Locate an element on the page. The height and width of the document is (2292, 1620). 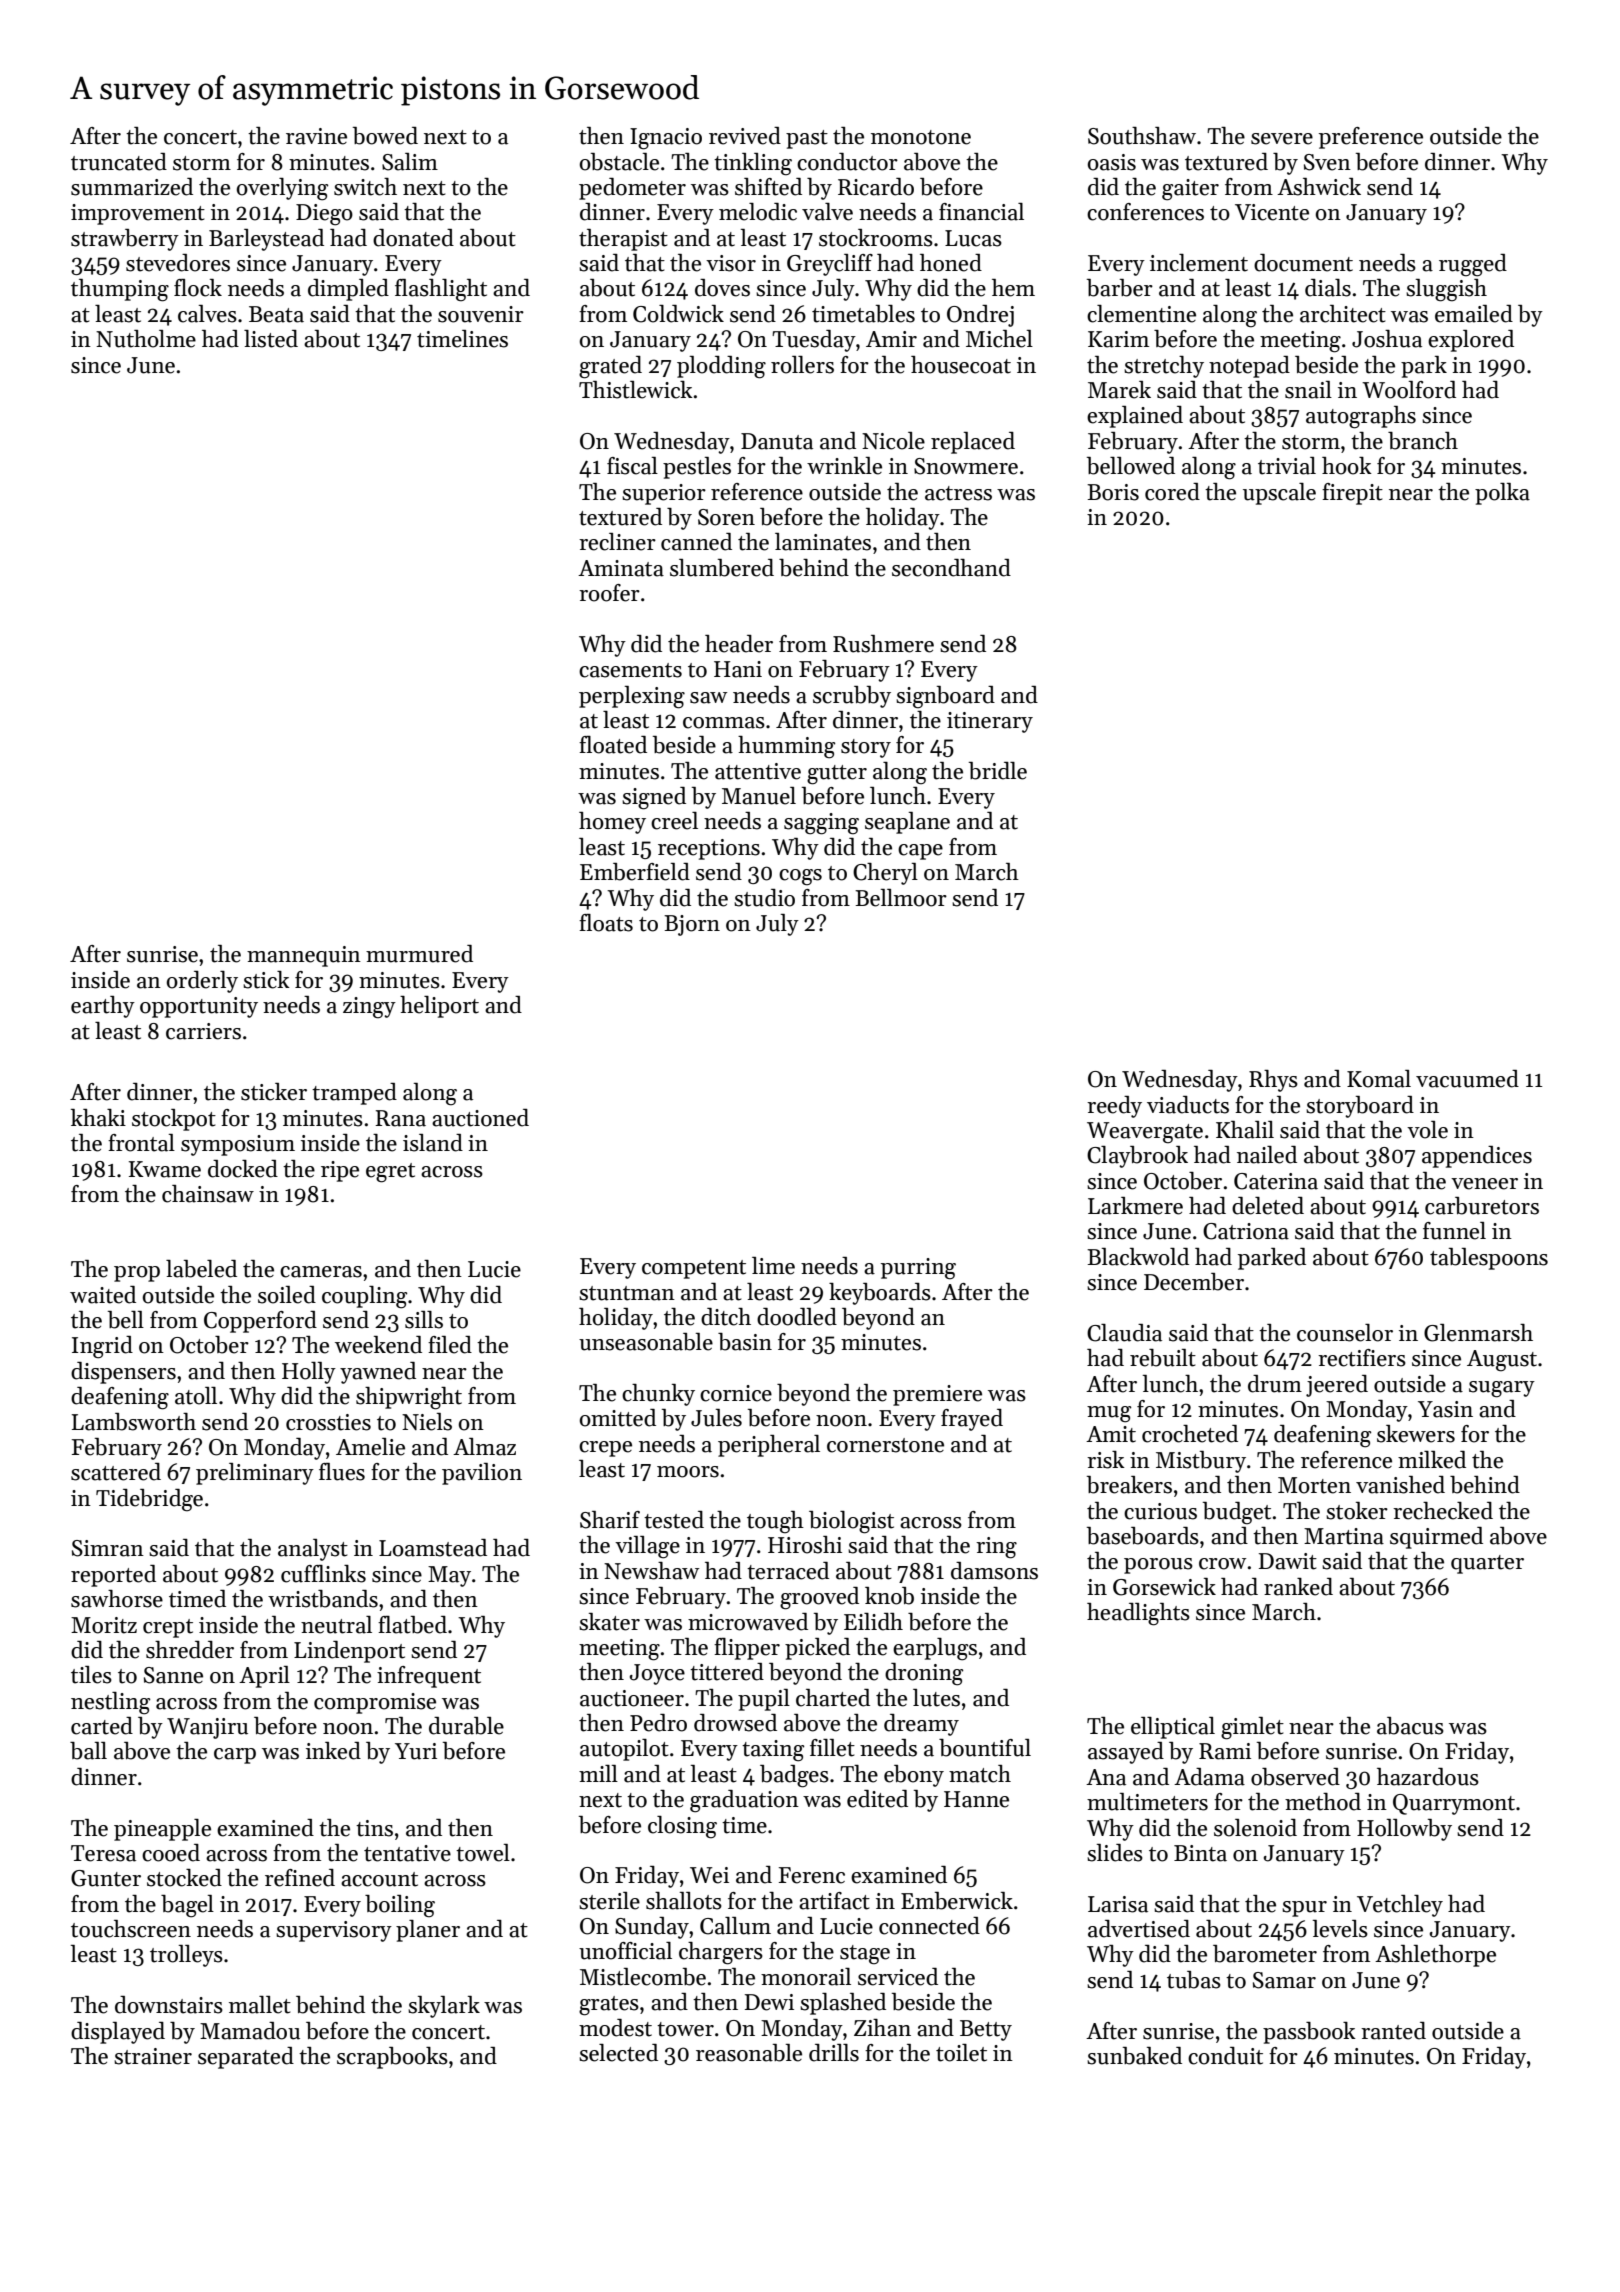
bridle is located at coordinates (998, 771).
